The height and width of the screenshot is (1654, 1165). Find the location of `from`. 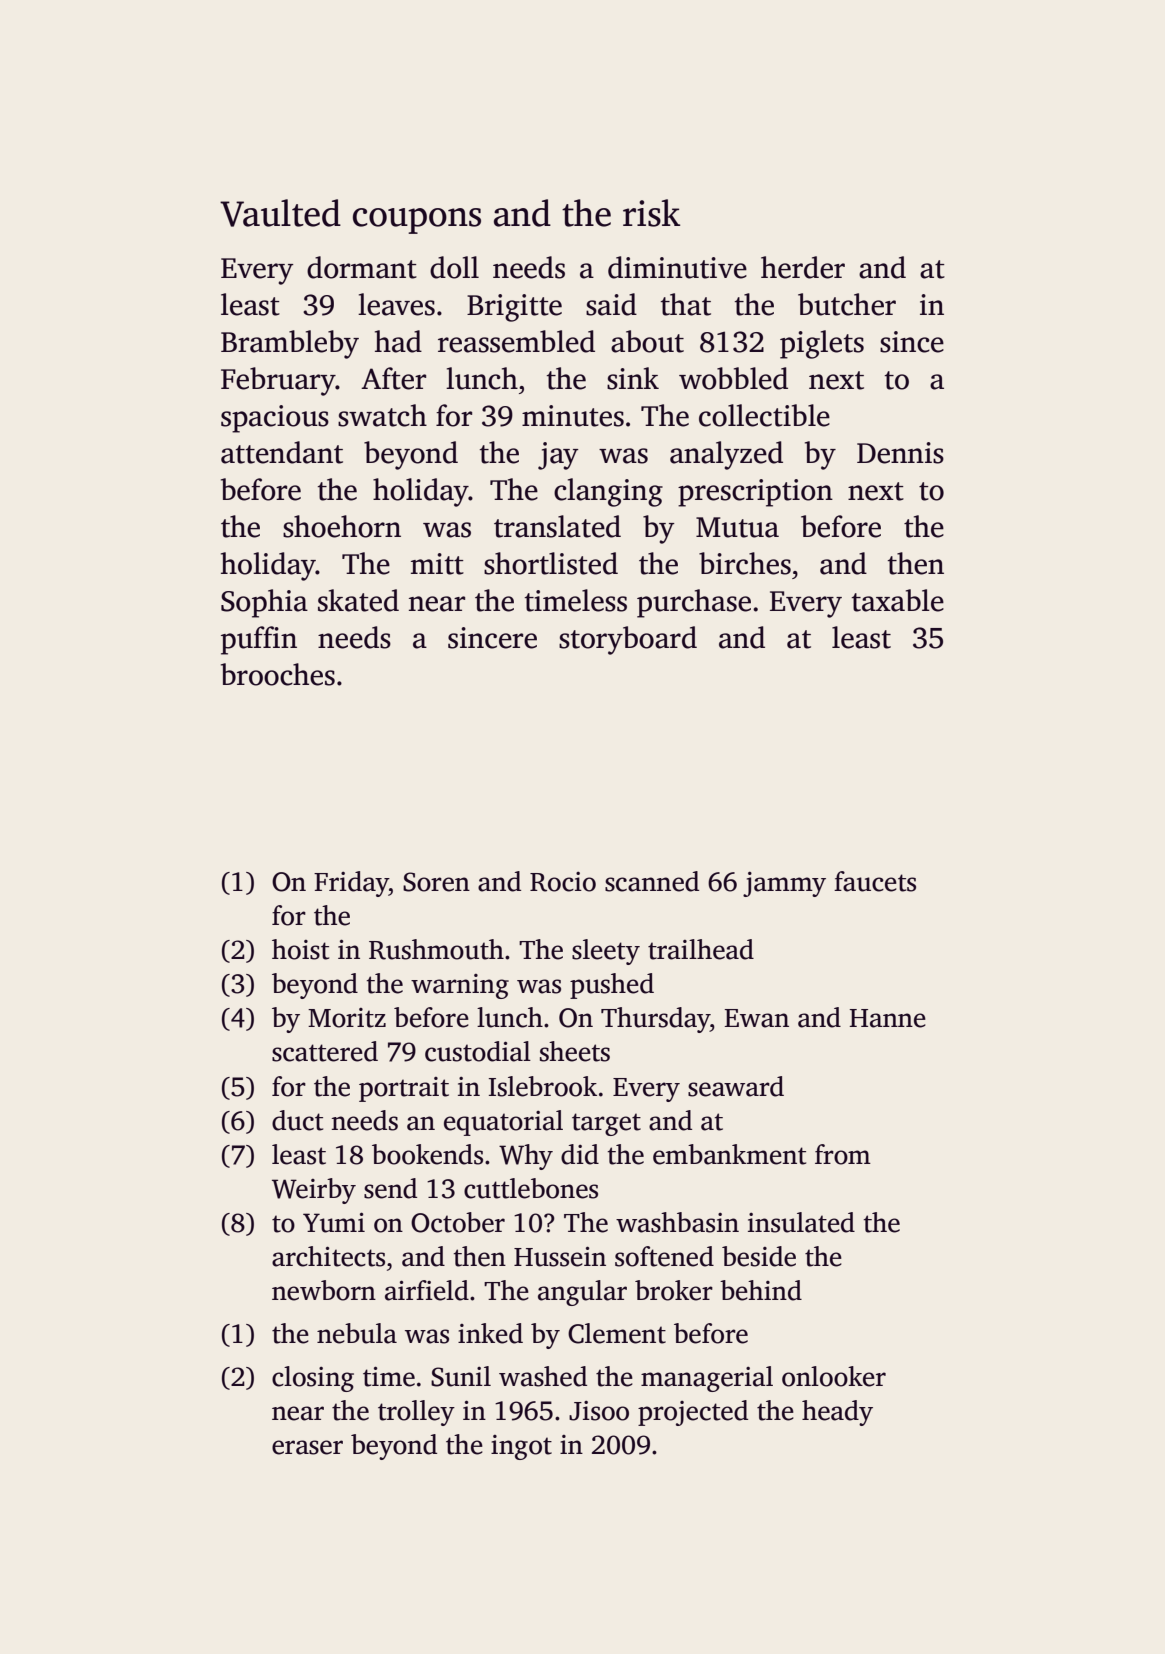

from is located at coordinates (843, 1154).
